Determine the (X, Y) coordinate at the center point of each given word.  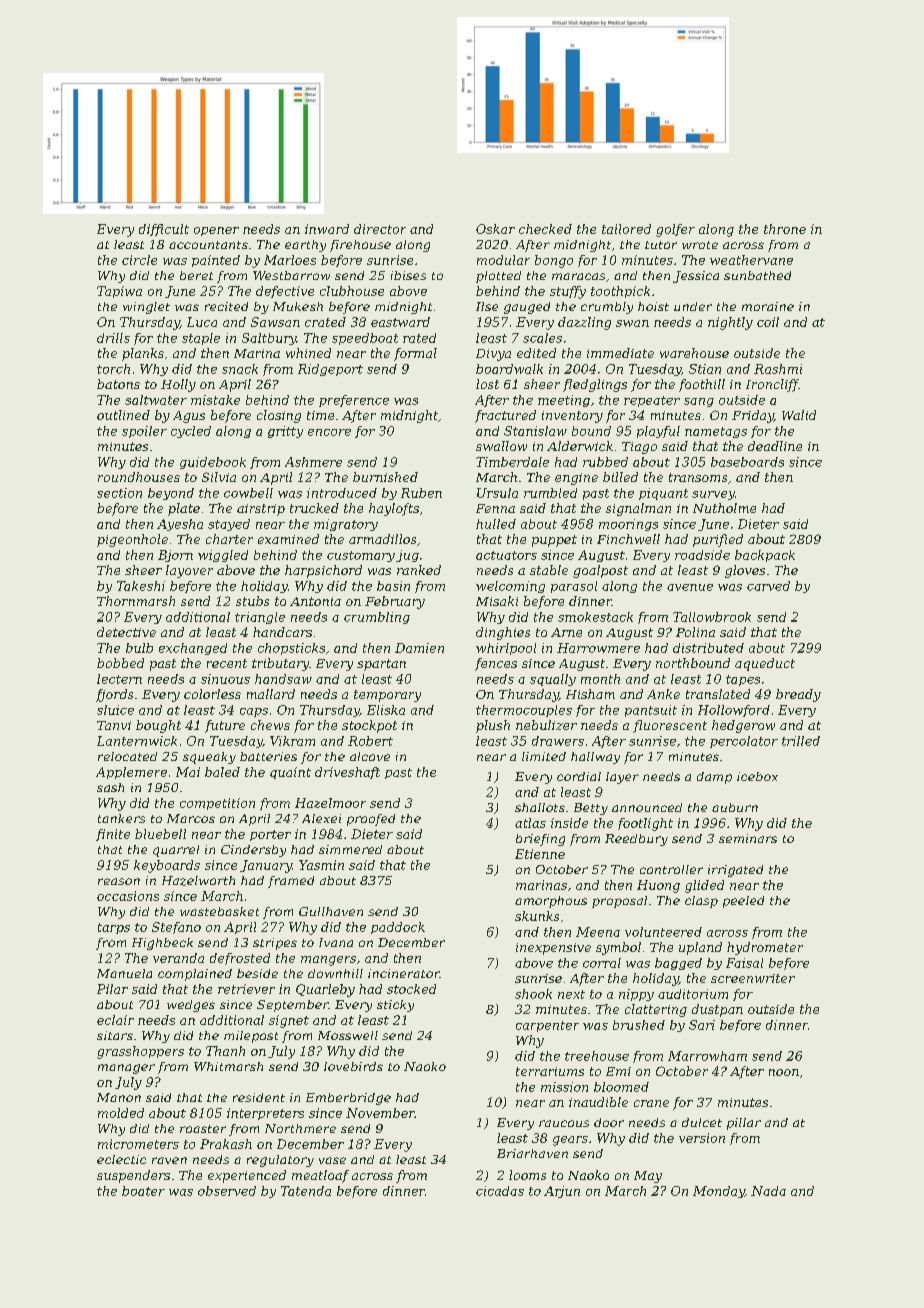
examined (288, 539)
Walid (799, 415)
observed (227, 1191)
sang (699, 402)
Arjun (562, 1192)
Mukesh (298, 306)
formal (415, 354)
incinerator (404, 973)
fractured (505, 416)
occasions (128, 896)
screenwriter (753, 978)
